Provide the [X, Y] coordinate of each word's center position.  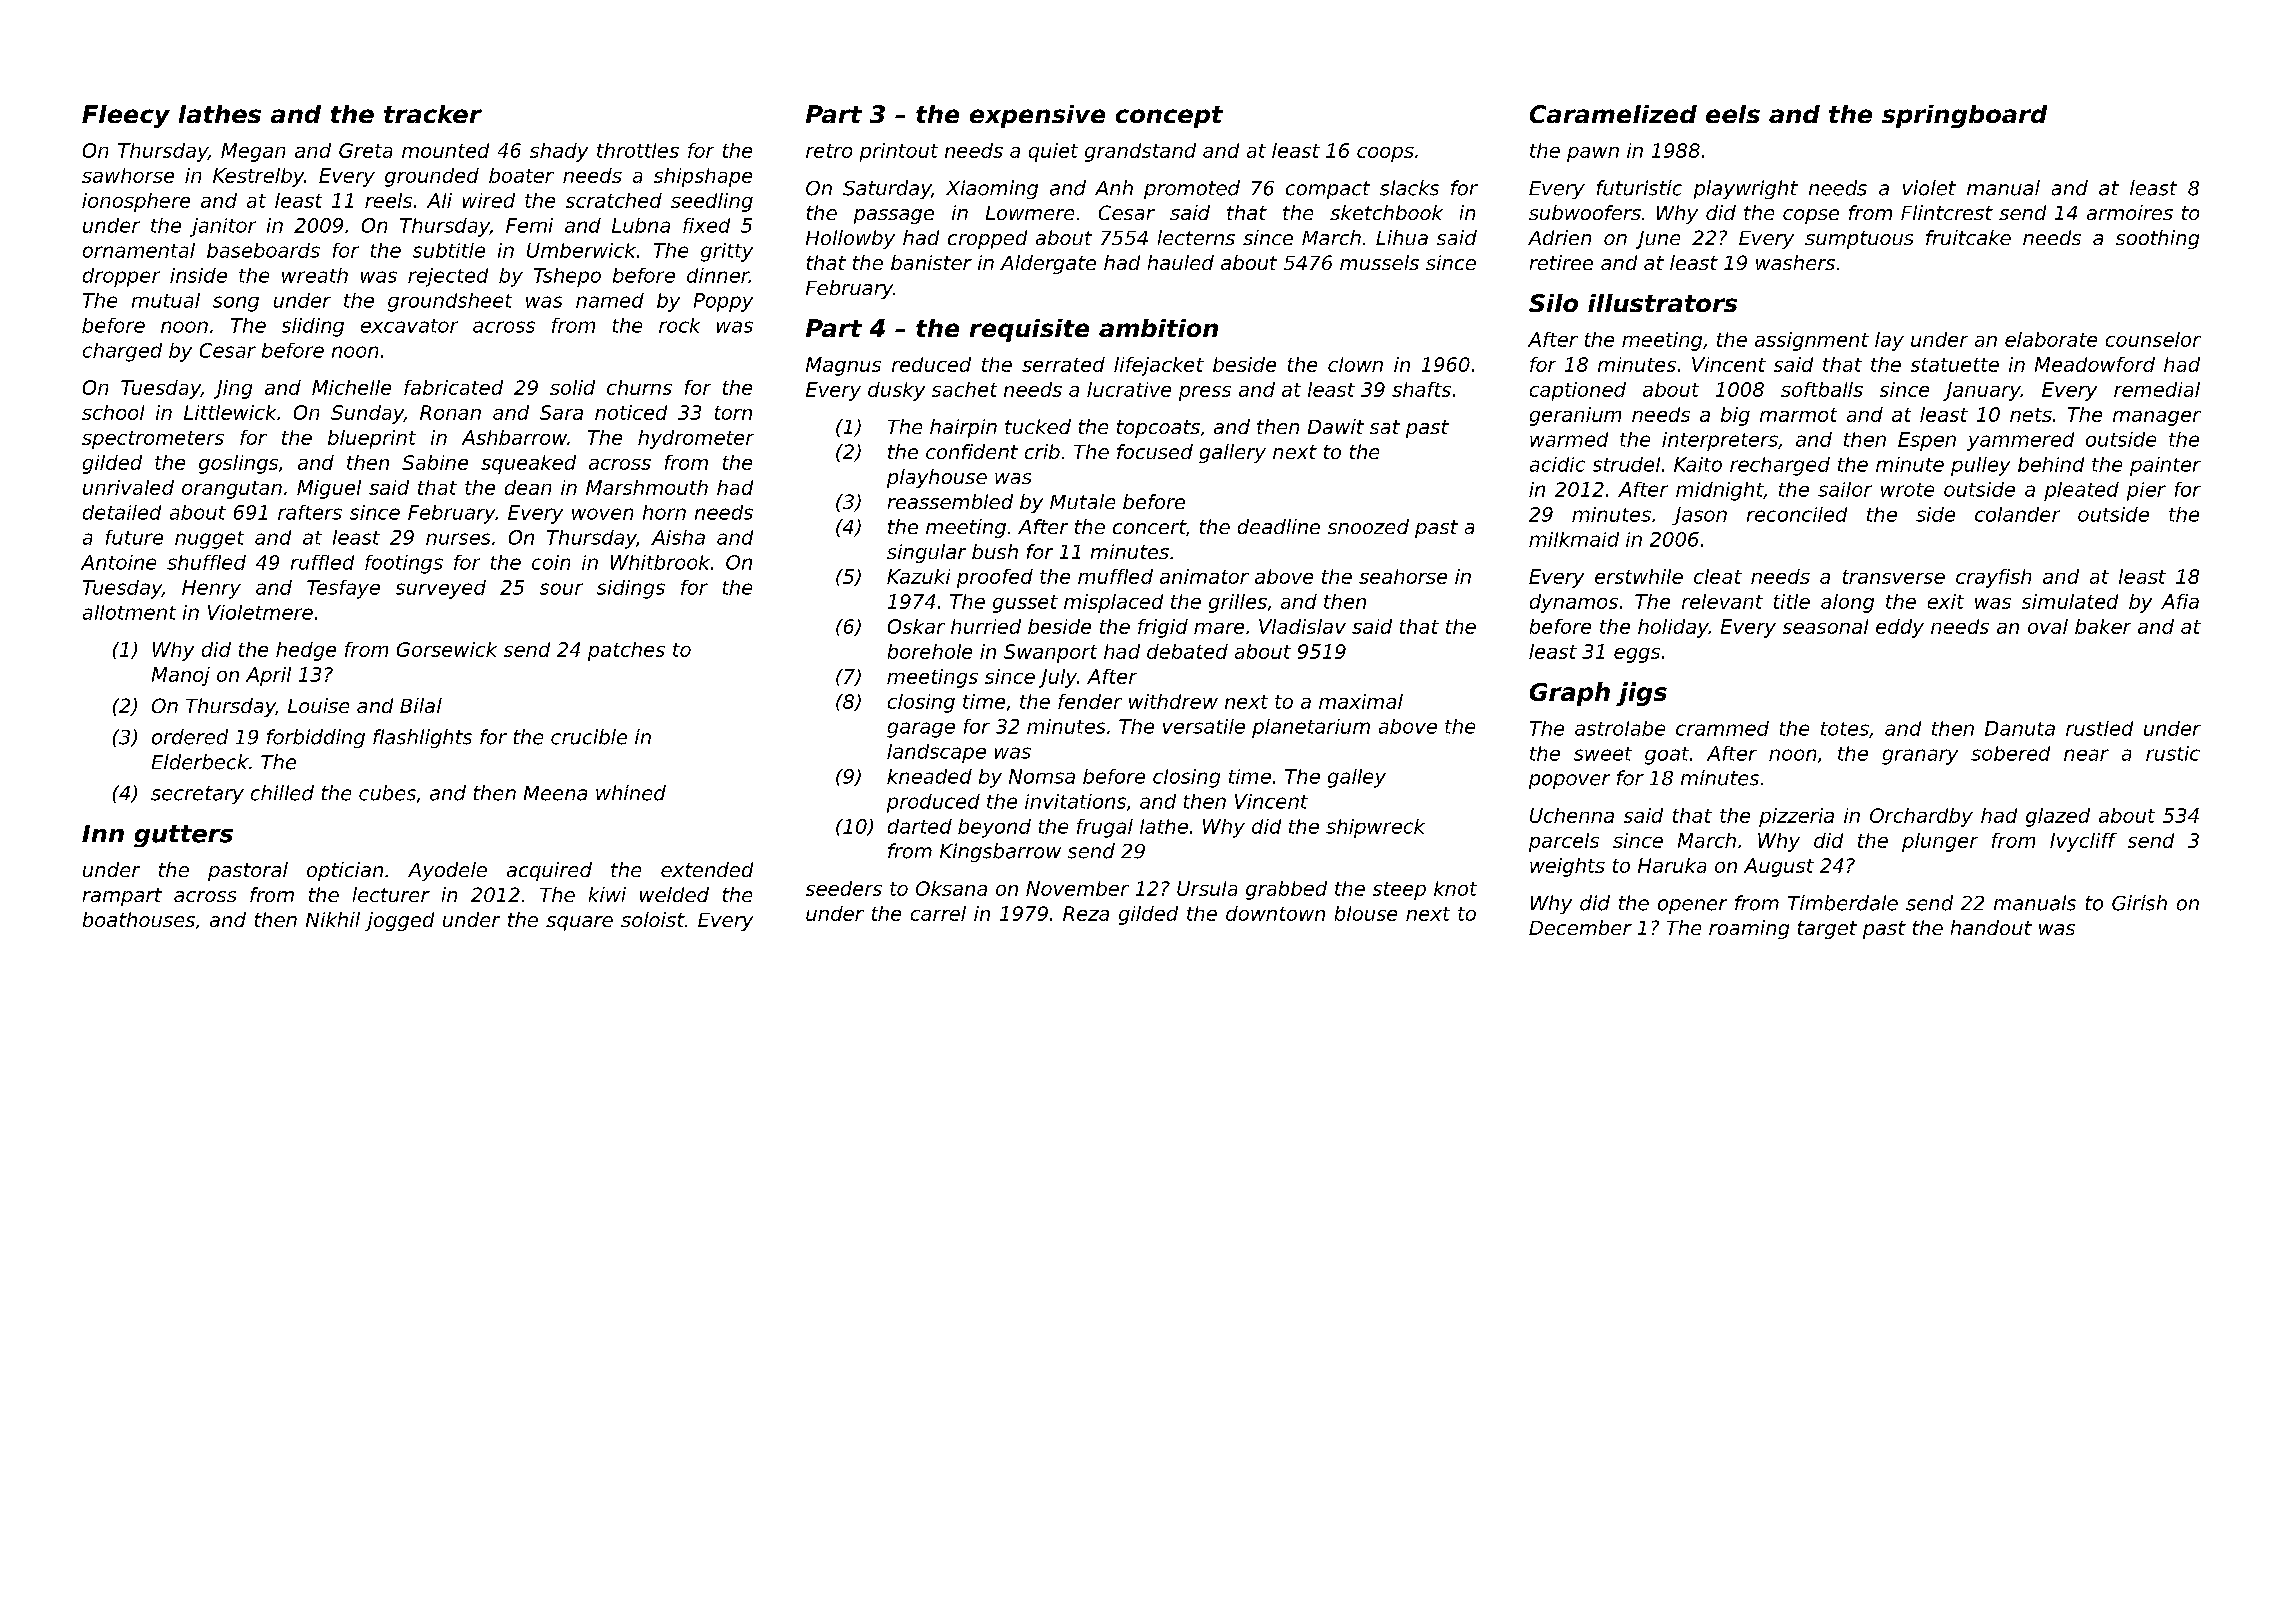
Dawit [1336, 426]
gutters [183, 836]
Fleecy [126, 116]
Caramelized [1613, 114]
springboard [1964, 116]
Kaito [1698, 464]
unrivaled [128, 487]
